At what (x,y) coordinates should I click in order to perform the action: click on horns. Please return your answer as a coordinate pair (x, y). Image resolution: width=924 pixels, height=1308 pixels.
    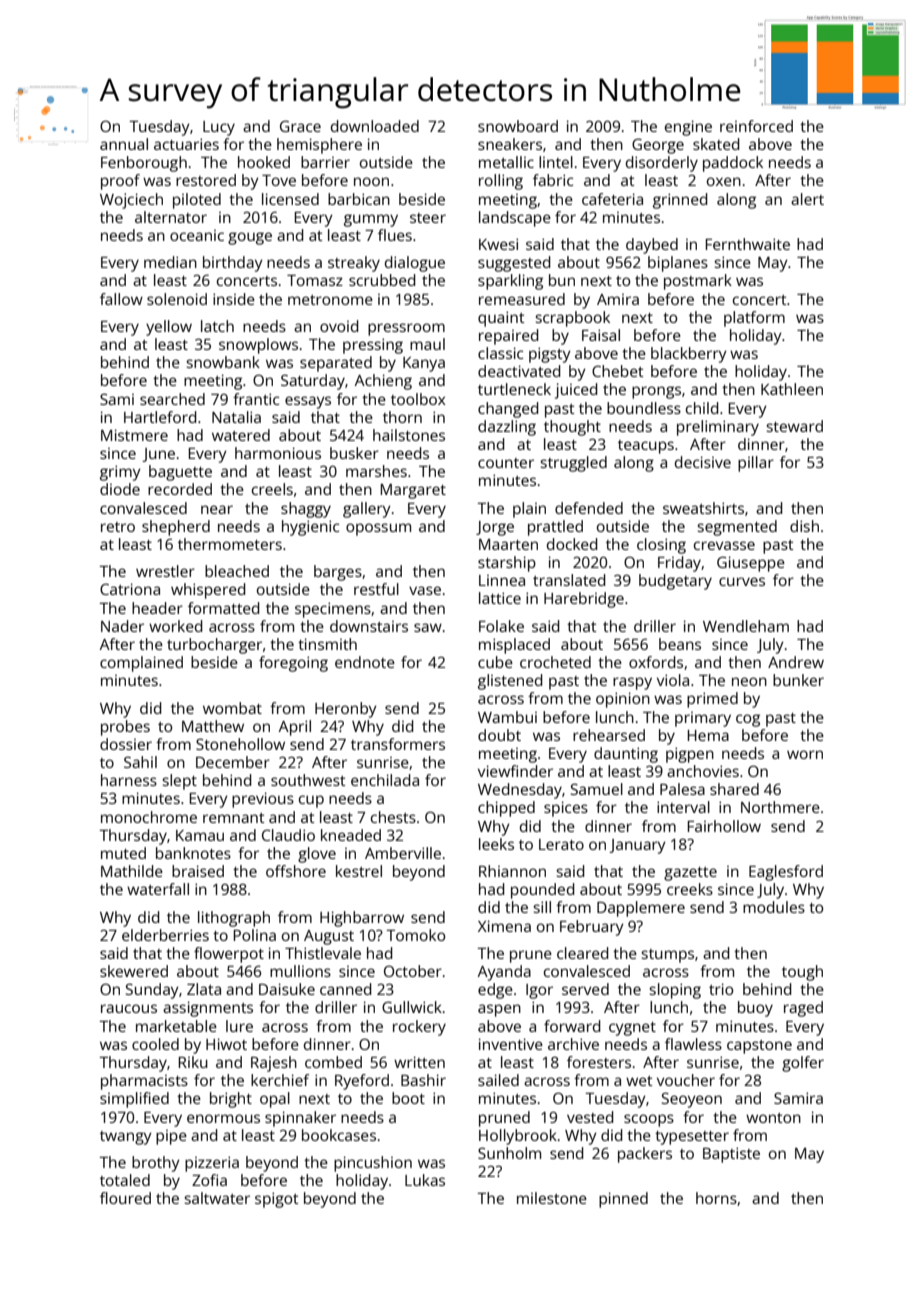
    Looking at the image, I should click on (716, 1198).
